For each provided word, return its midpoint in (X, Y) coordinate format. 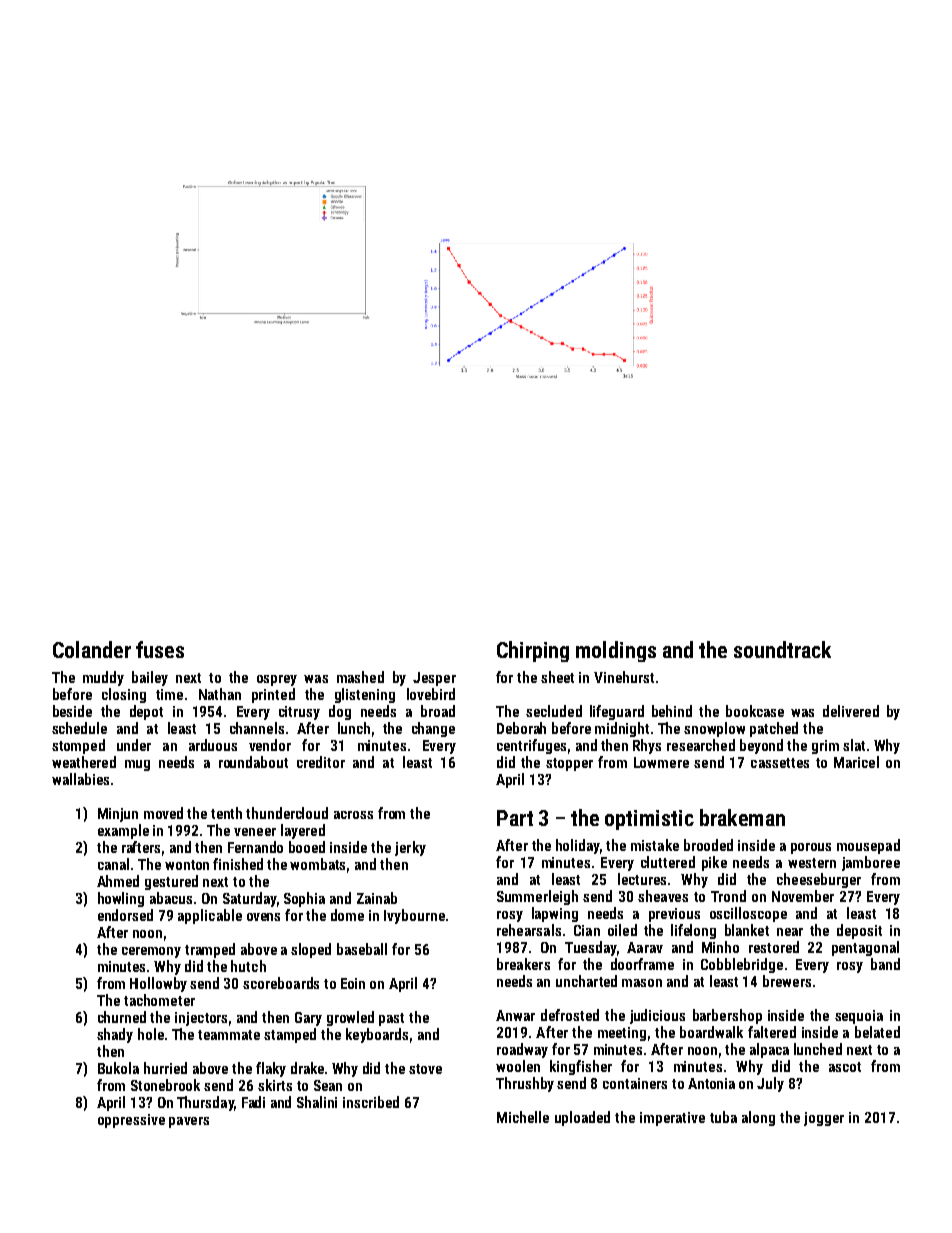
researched (701, 745)
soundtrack (782, 649)
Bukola (118, 1068)
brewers (787, 981)
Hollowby (158, 984)
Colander (92, 649)
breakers (523, 964)
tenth (226, 813)
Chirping (533, 651)
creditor (321, 762)
